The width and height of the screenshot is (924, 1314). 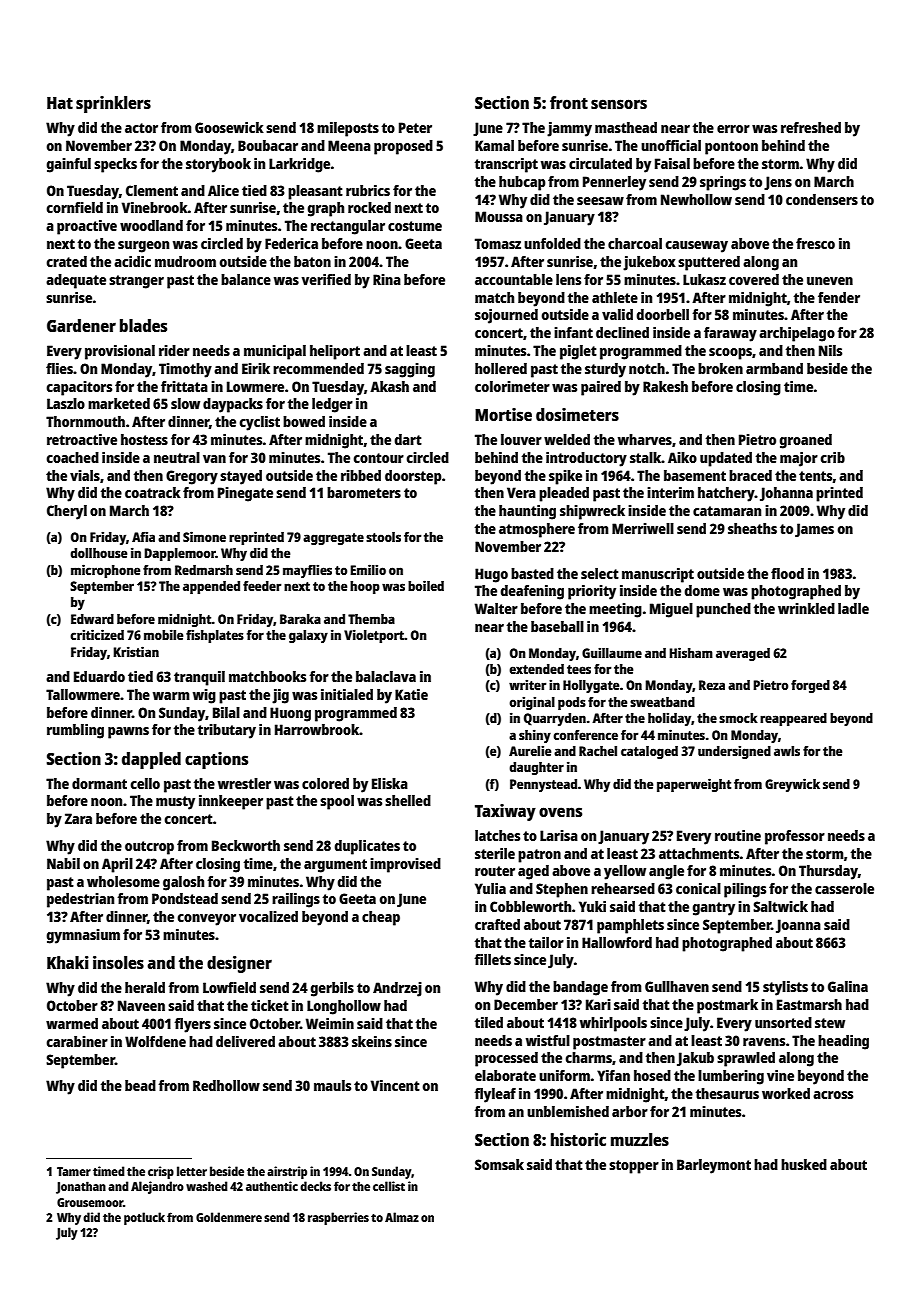 I want to click on Rachel, so click(x=598, y=751).
